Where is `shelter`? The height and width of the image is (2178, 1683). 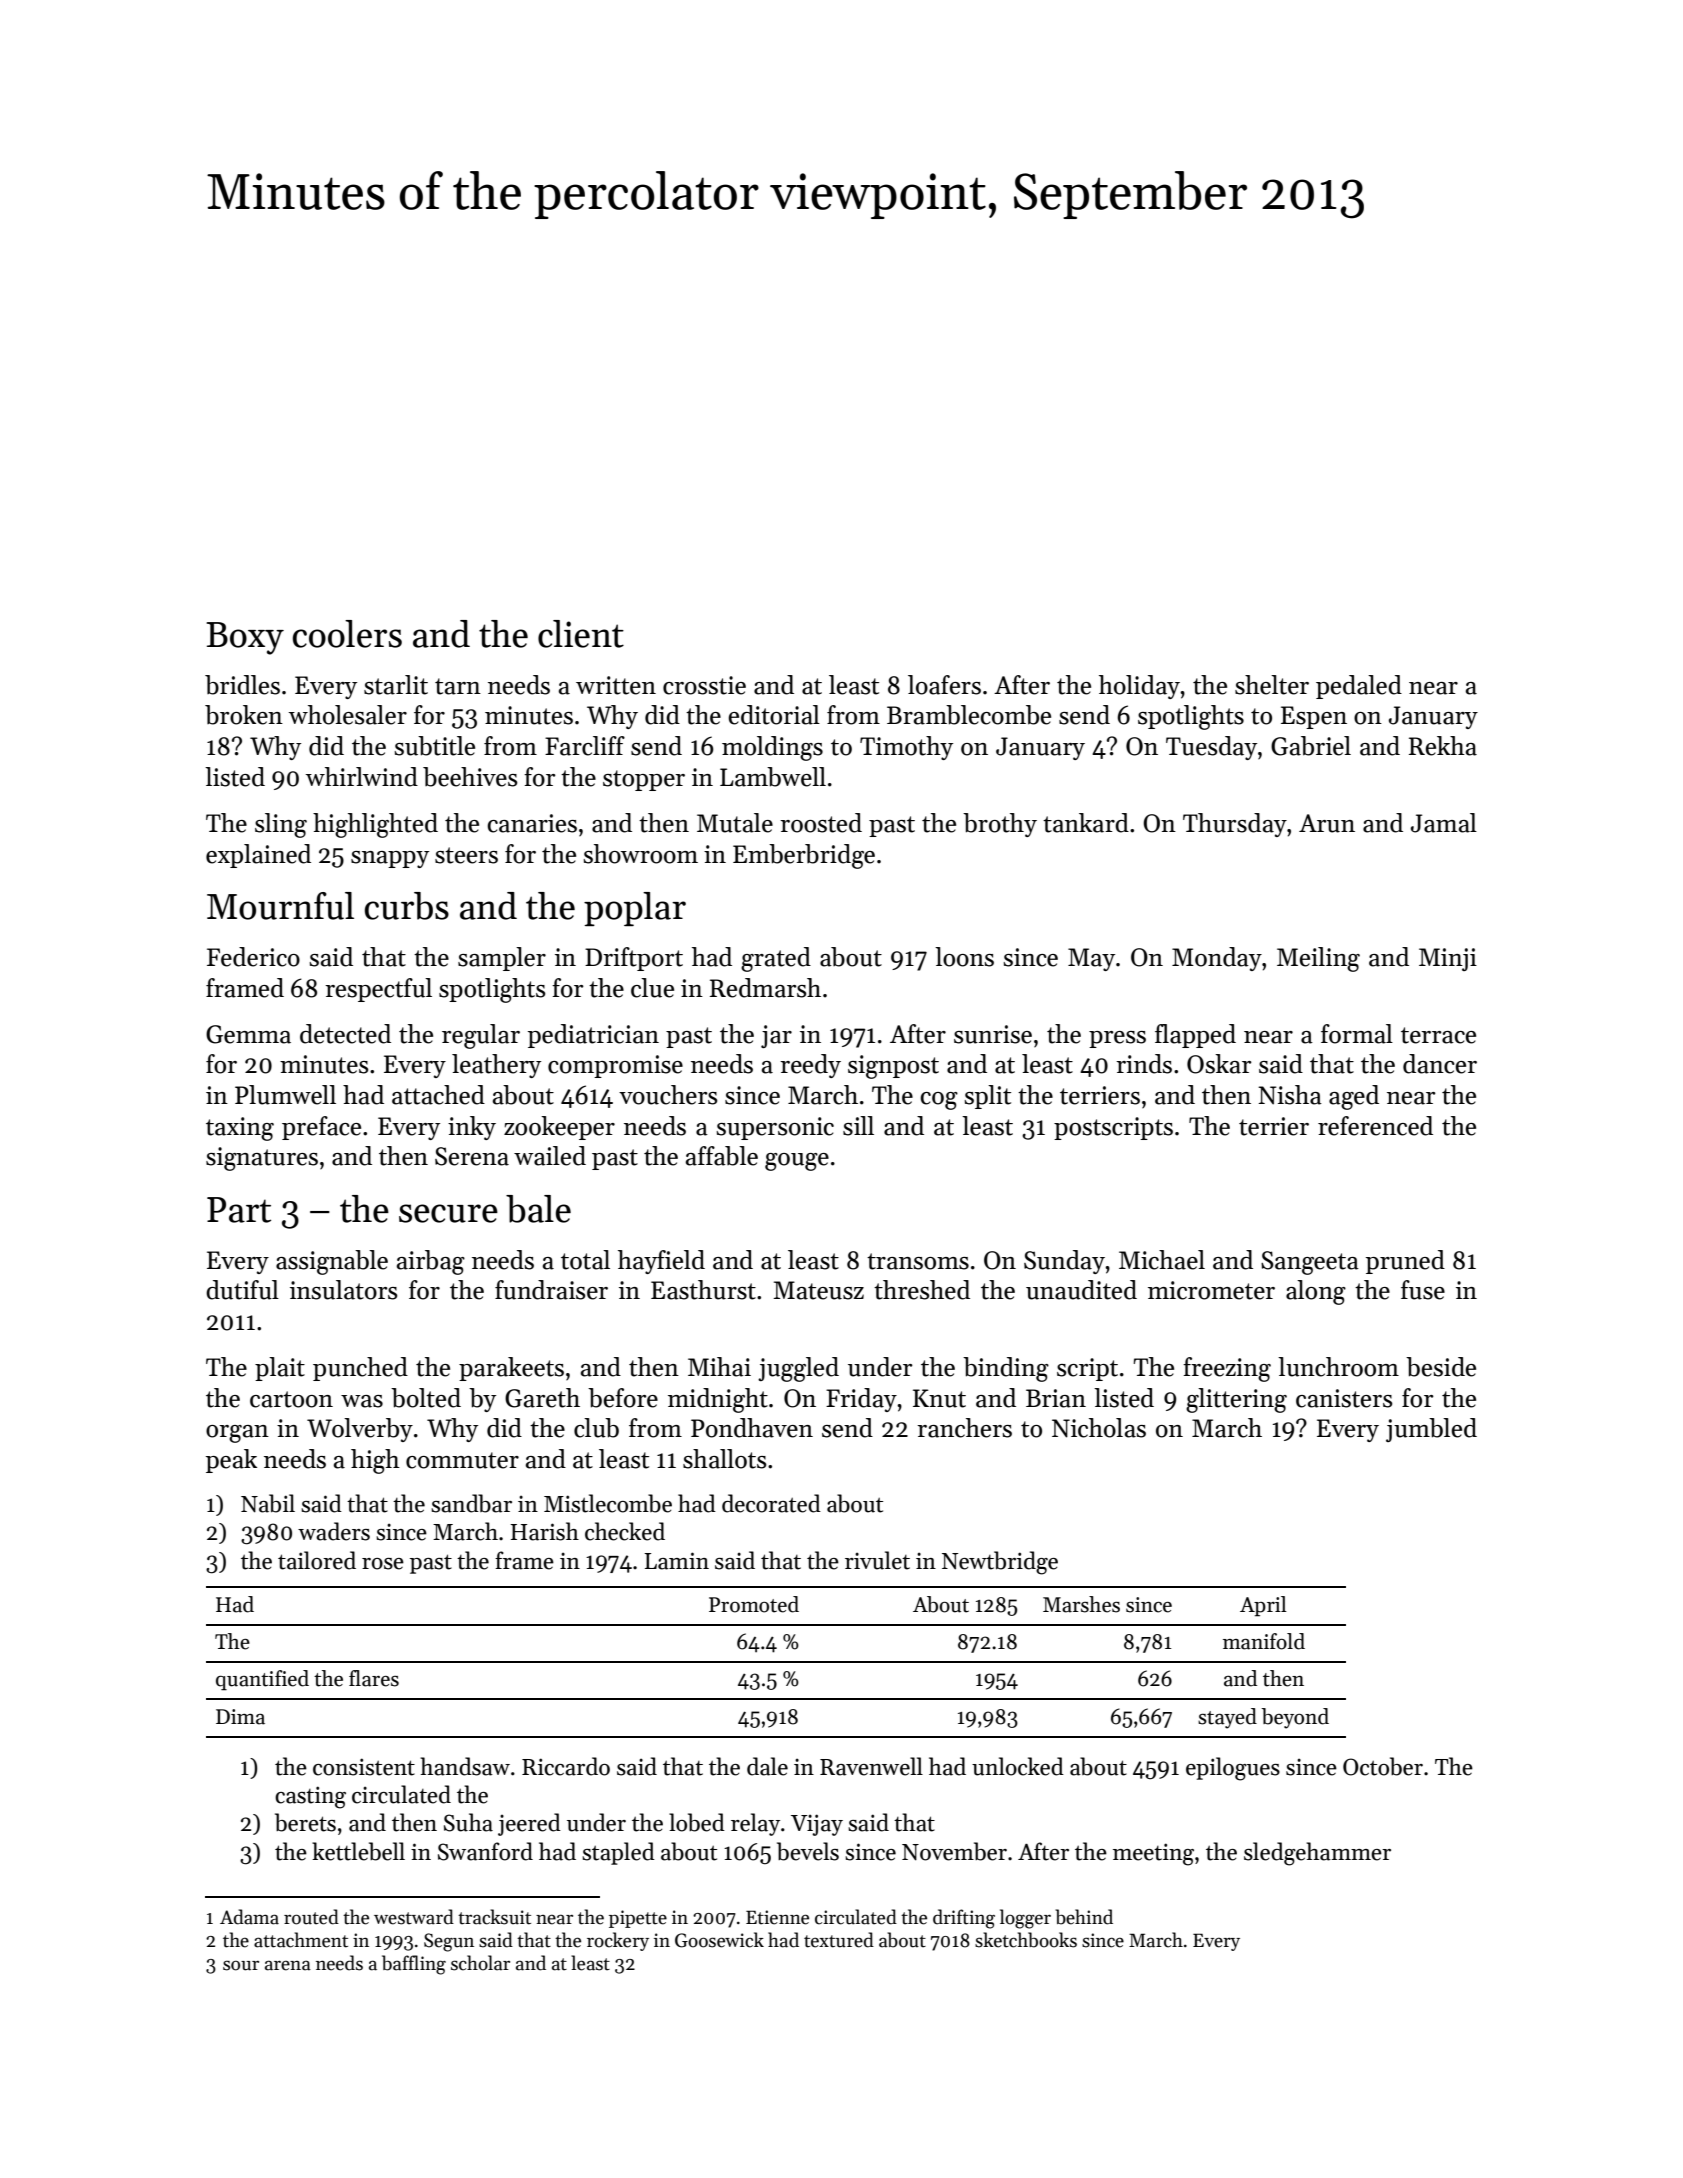 shelter is located at coordinates (1272, 685).
